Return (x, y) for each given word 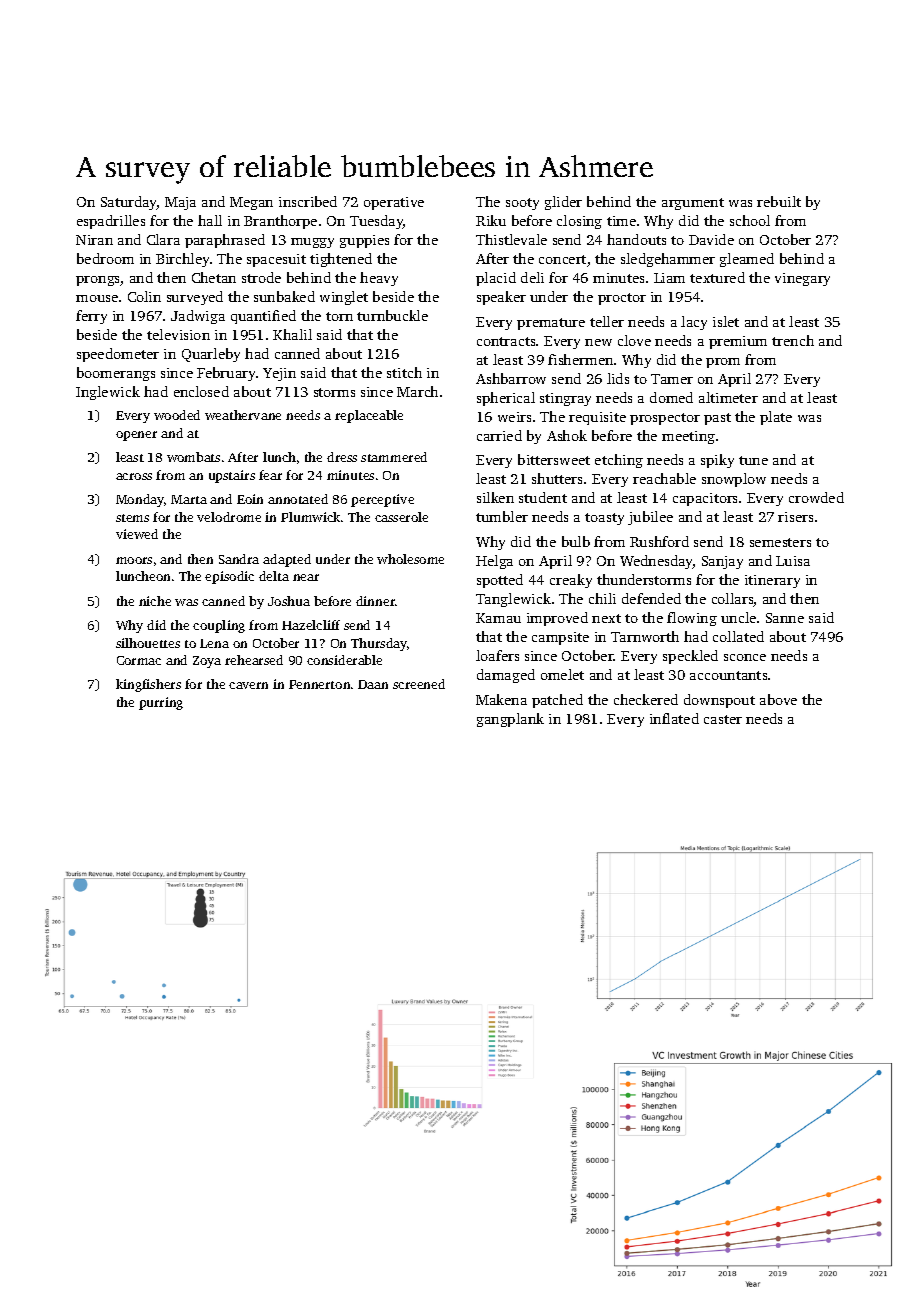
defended (651, 598)
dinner (375, 601)
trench (793, 340)
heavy (379, 279)
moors (134, 560)
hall (210, 220)
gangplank (510, 720)
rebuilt (779, 201)
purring (161, 703)
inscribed (308, 201)
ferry (91, 317)
